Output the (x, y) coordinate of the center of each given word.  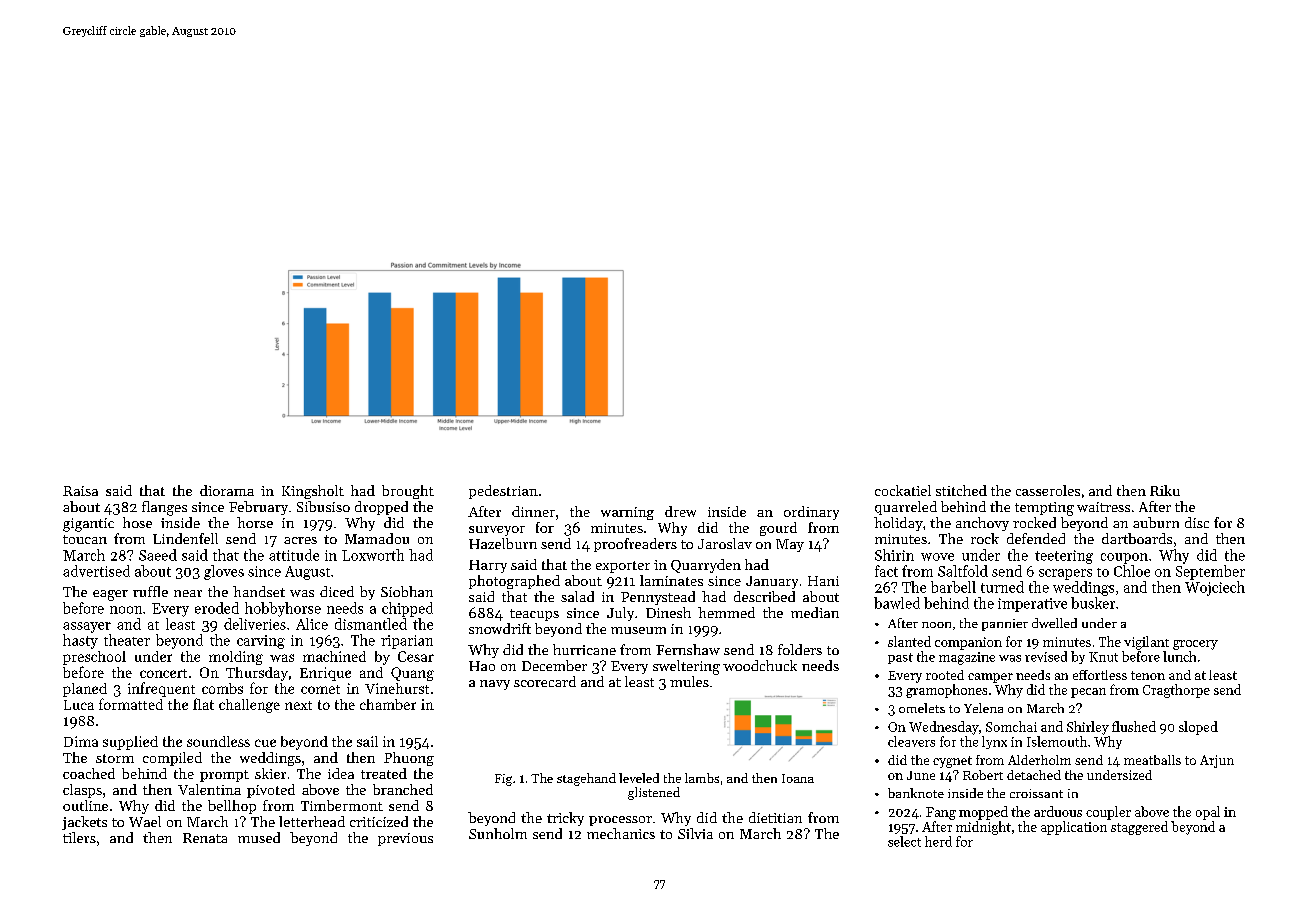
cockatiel (903, 490)
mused (259, 837)
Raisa (80, 491)
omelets (922, 708)
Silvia (695, 833)
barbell (953, 587)
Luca (79, 705)
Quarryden (706, 566)
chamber (388, 704)
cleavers (911, 741)
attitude (294, 555)
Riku (1165, 490)
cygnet (952, 762)
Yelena (983, 708)
